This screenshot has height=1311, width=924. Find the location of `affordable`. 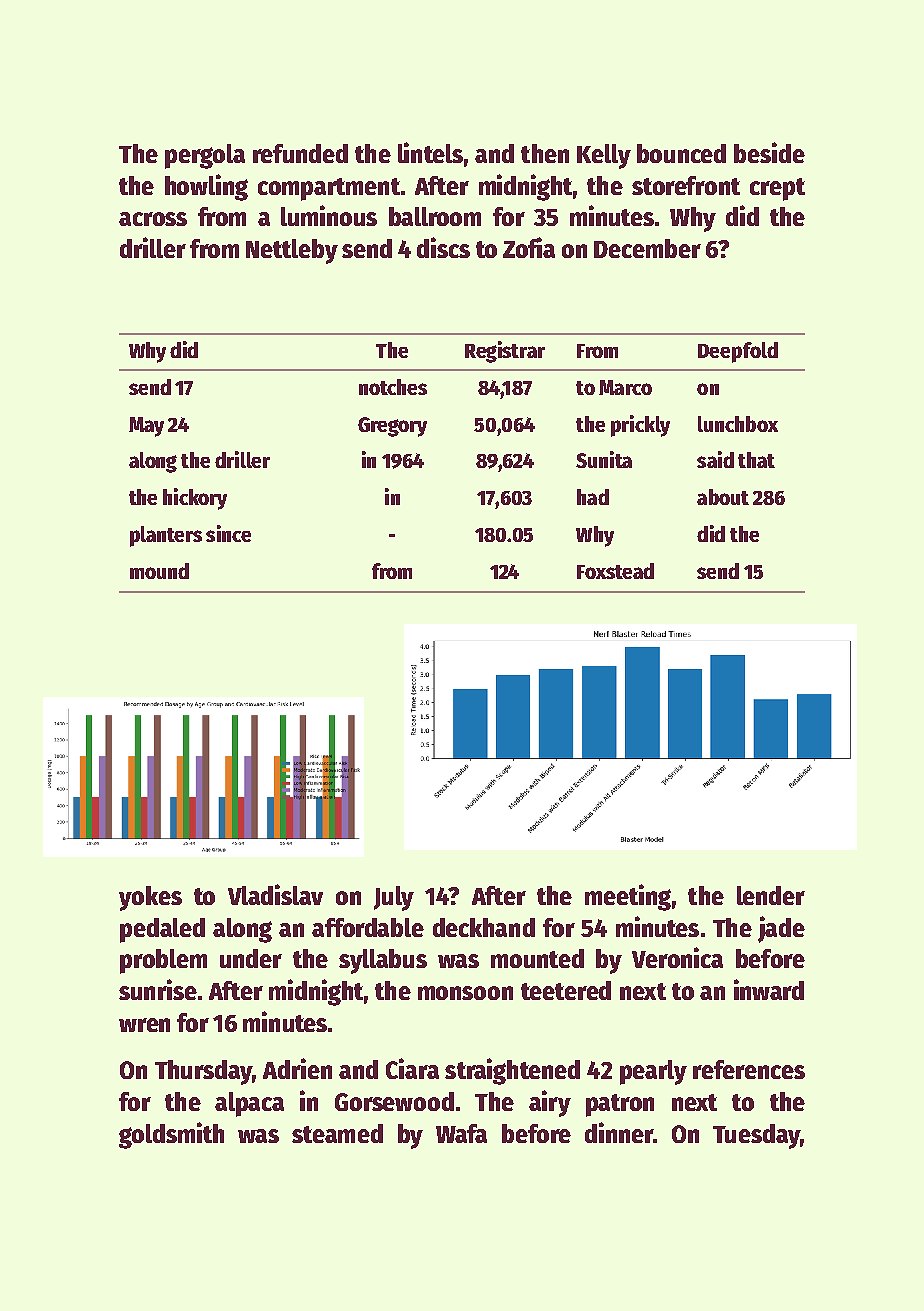

affordable is located at coordinates (368, 927).
